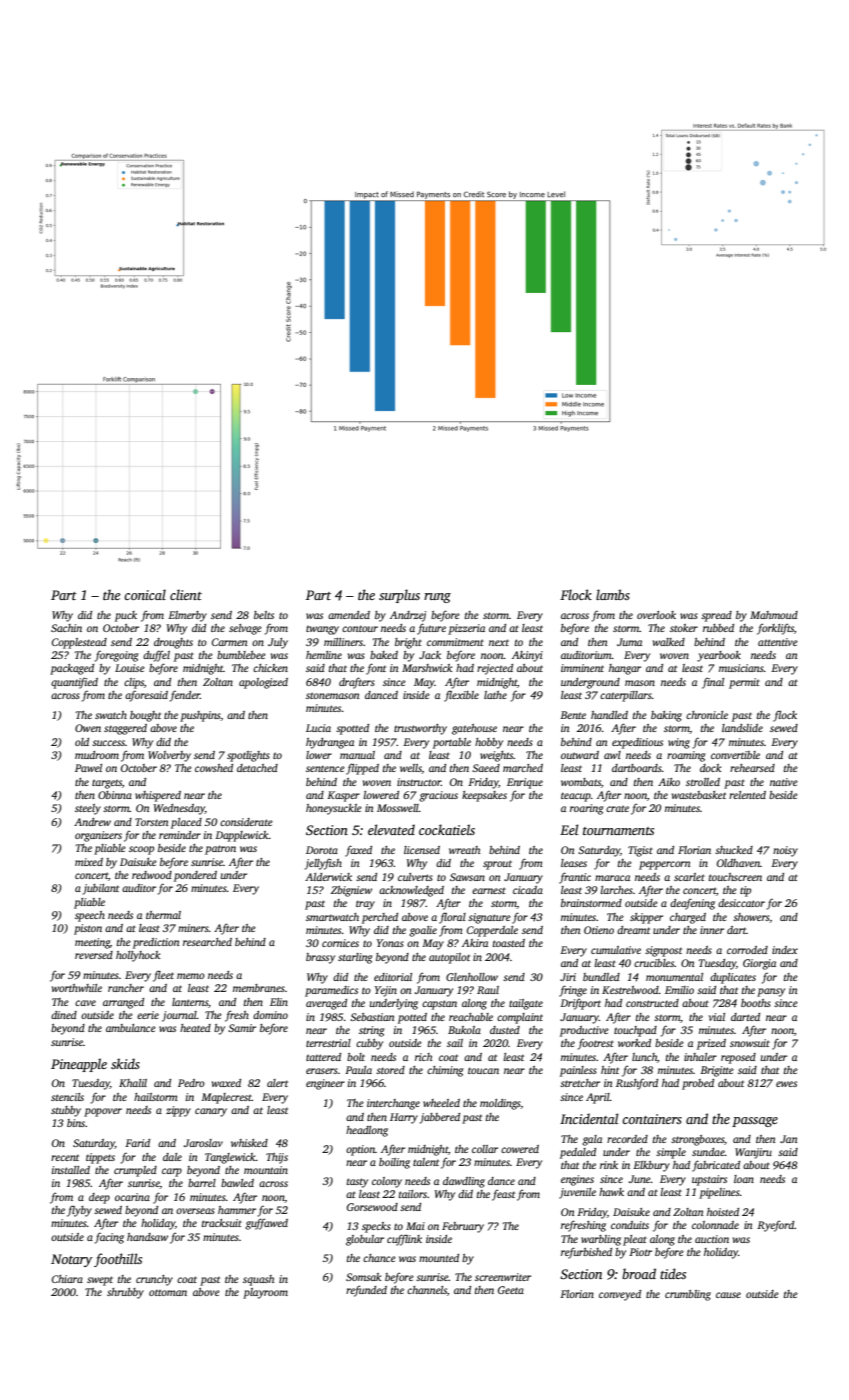 Image resolution: width=849 pixels, height=1400 pixels. Describe the element at coordinates (100, 1281) in the screenshot. I see `swept` at that location.
